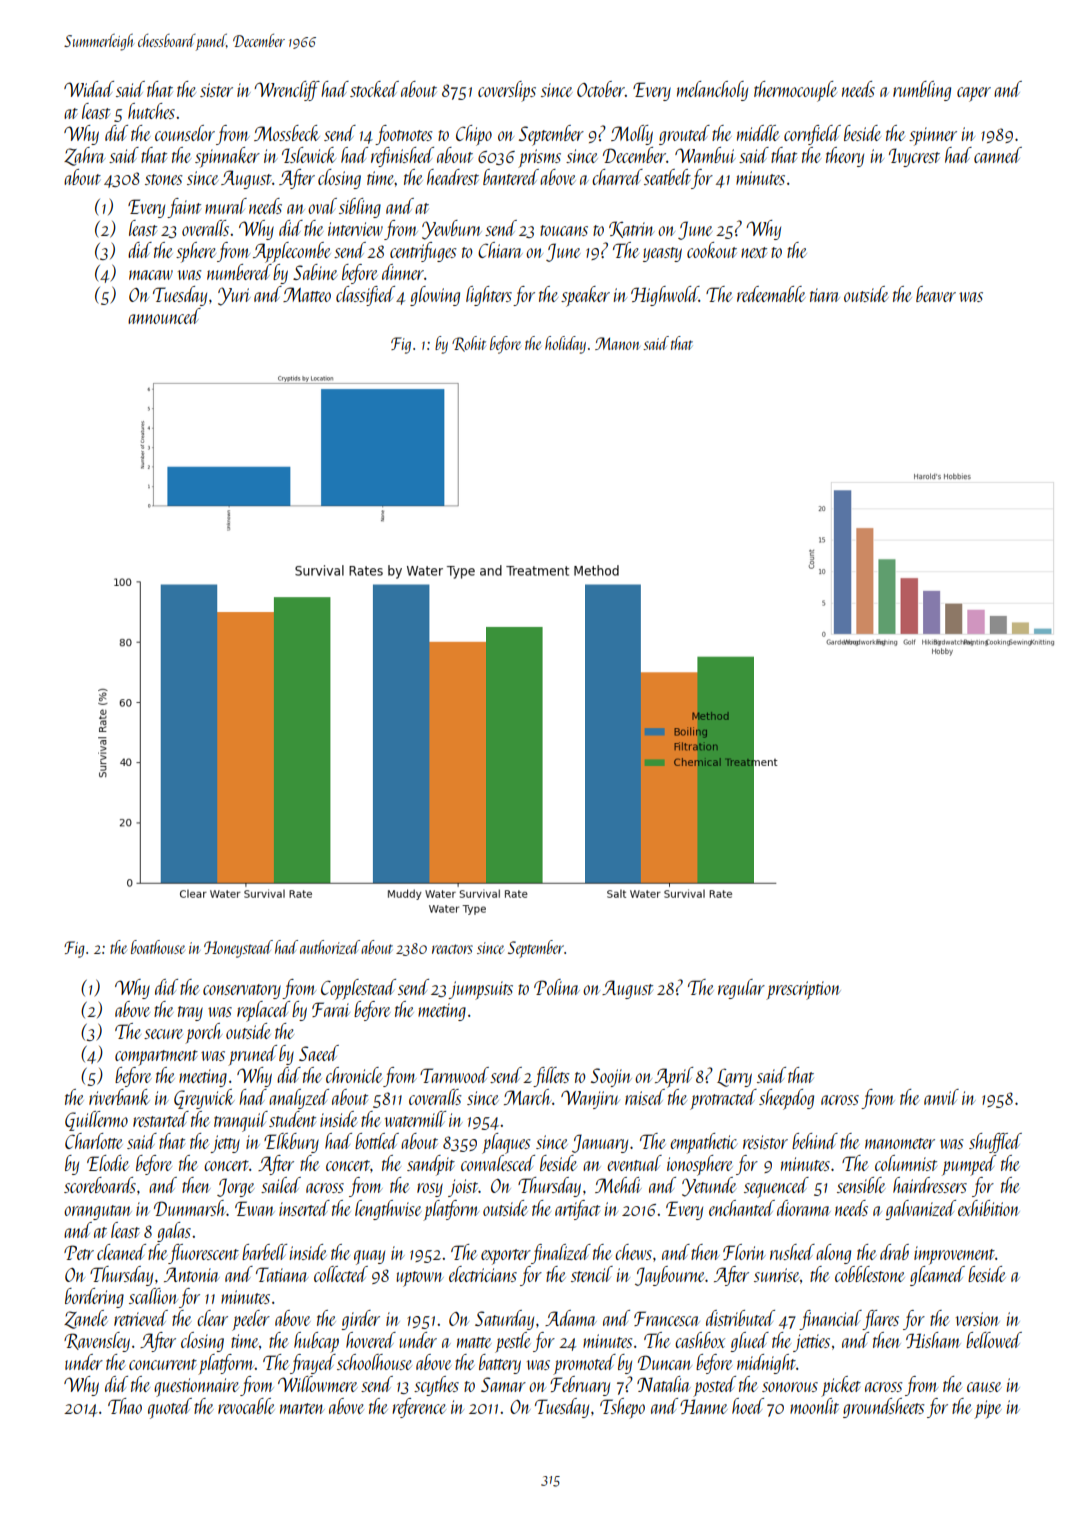  What do you see at coordinates (936, 294) in the screenshot?
I see `beaver` at bounding box center [936, 294].
